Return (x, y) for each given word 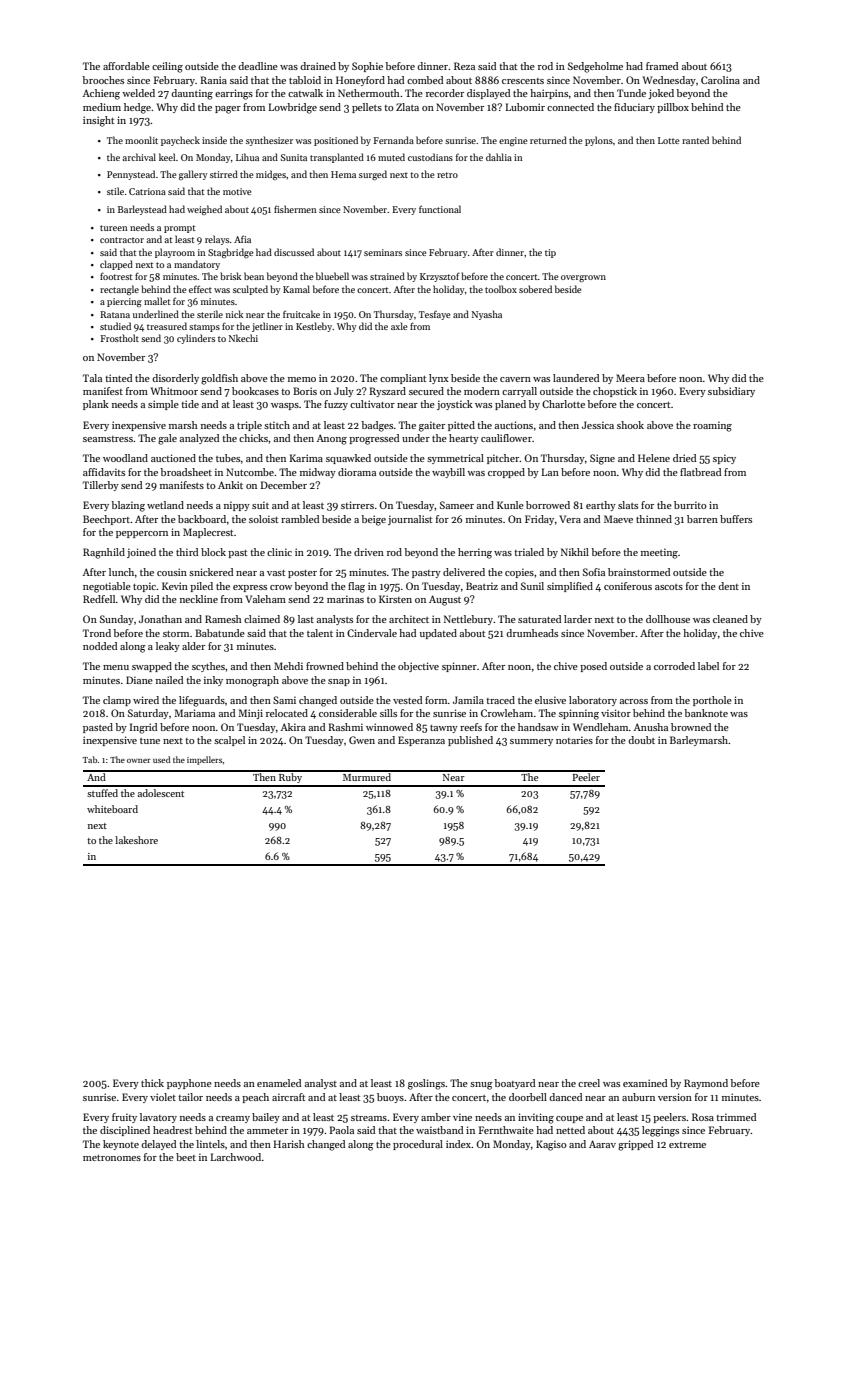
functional (440, 209)
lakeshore (136, 840)
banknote (706, 713)
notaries (574, 740)
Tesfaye (434, 315)
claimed (262, 619)
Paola (342, 1130)
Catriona (147, 191)
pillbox (673, 108)
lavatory (158, 1118)
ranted (695, 140)
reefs (471, 727)
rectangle (119, 290)
